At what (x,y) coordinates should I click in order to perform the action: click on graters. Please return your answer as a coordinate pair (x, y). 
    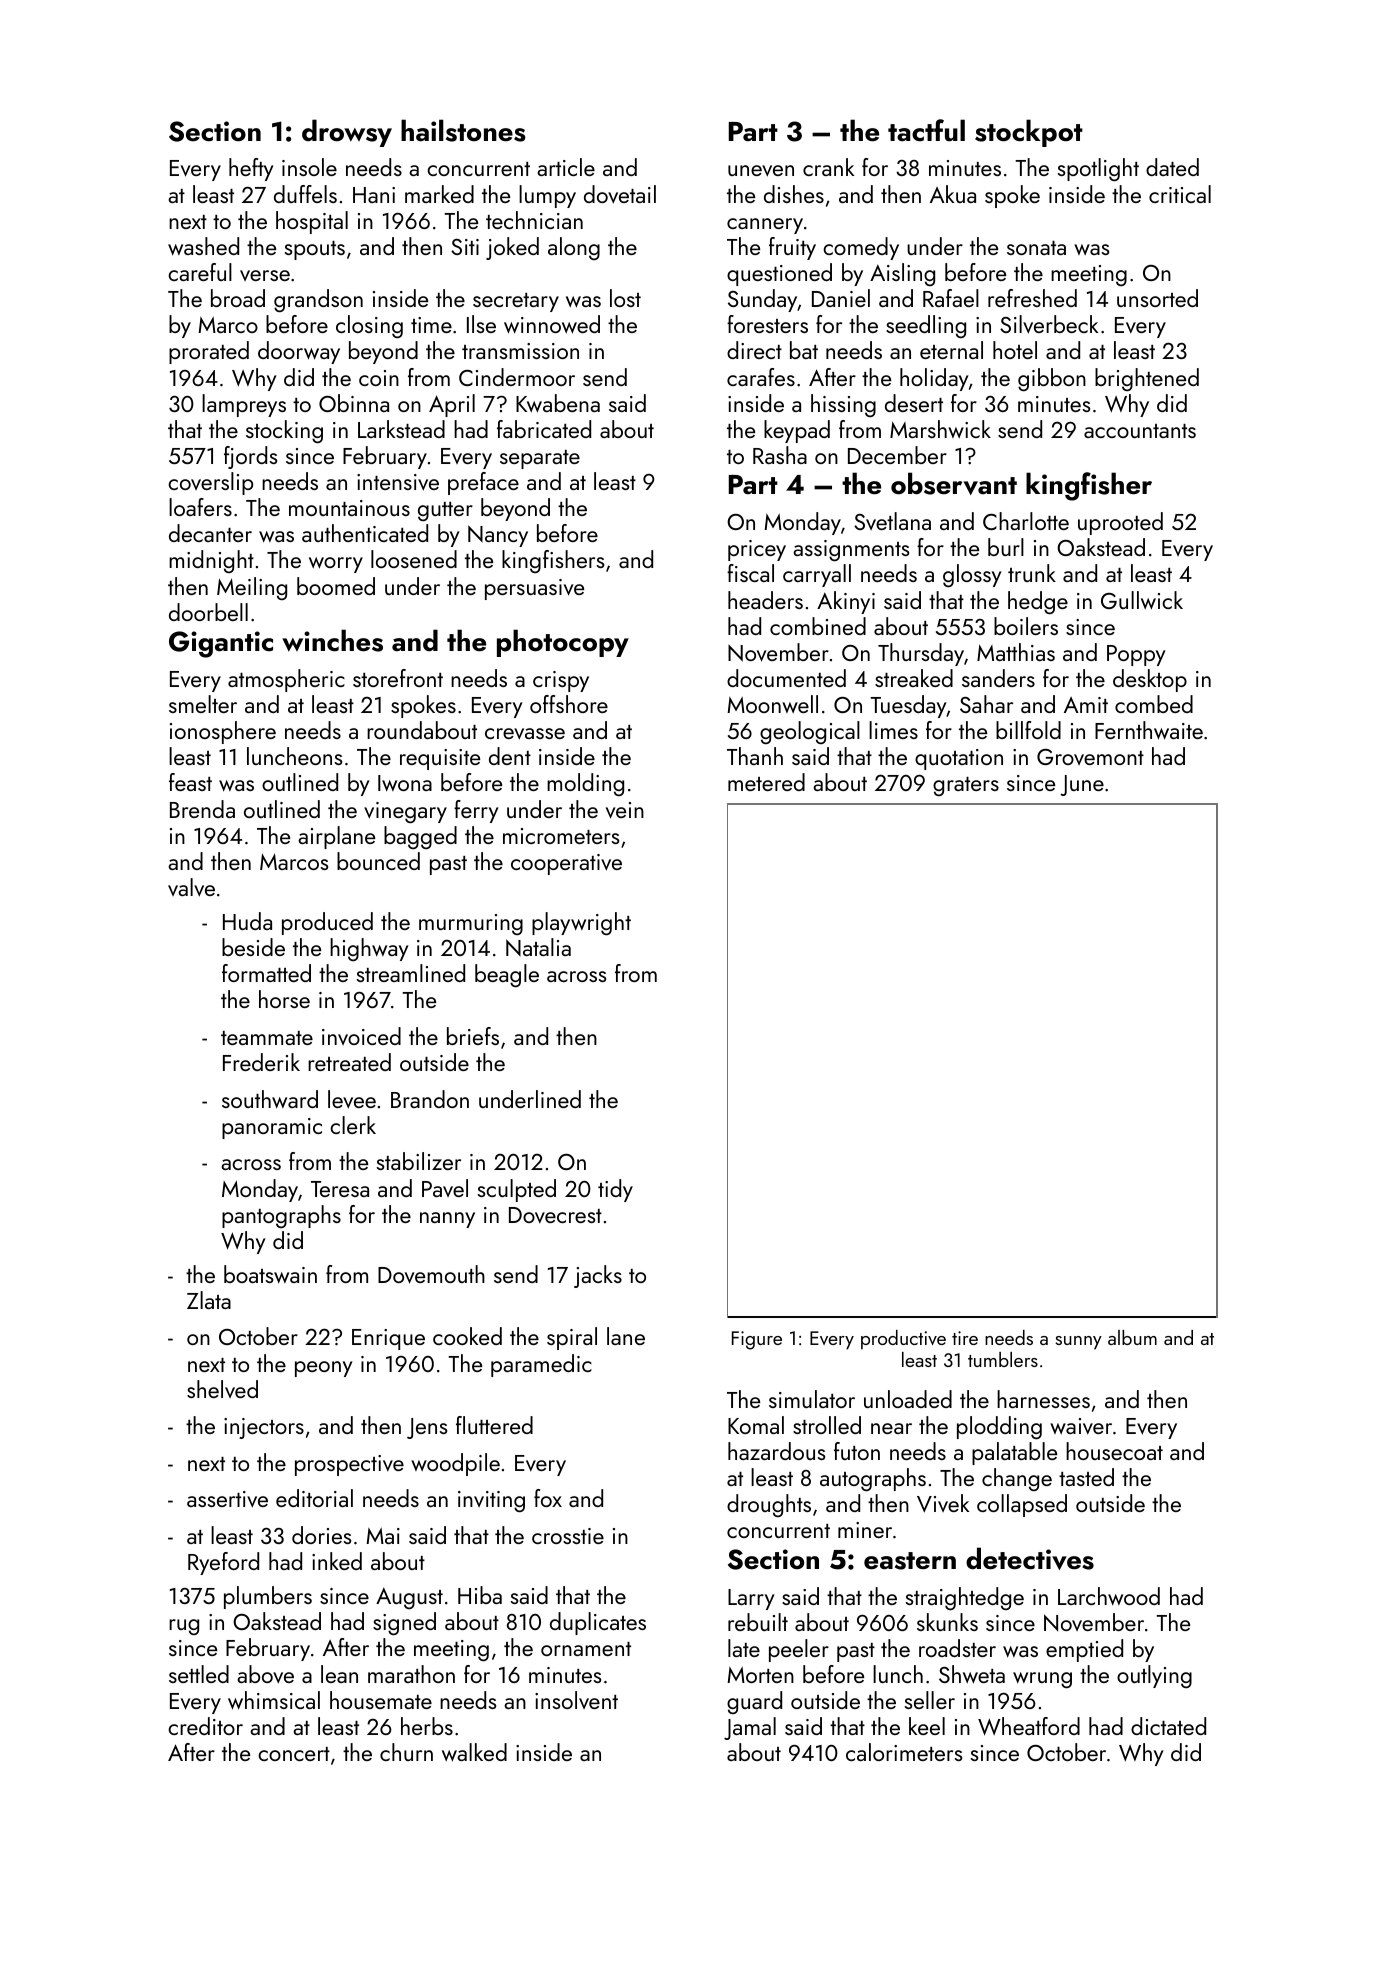
    Looking at the image, I should click on (966, 786).
